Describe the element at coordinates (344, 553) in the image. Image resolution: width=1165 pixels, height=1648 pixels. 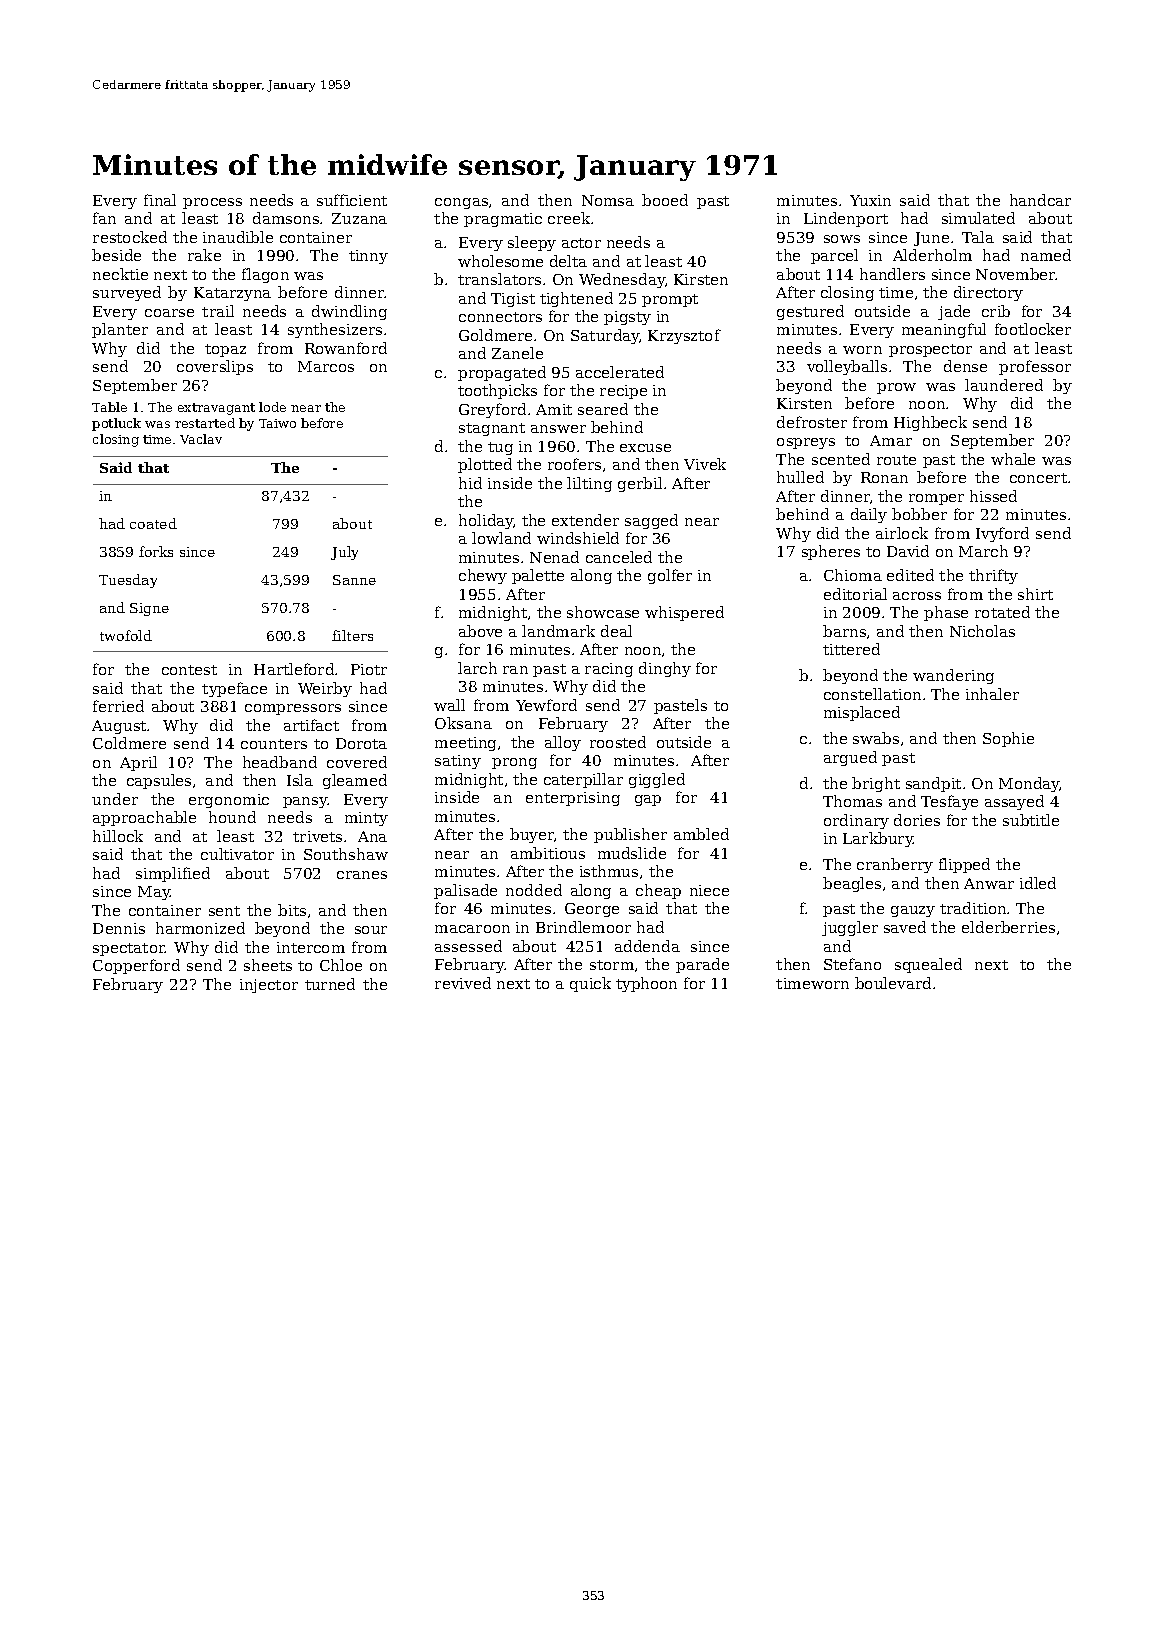
I see `July` at that location.
